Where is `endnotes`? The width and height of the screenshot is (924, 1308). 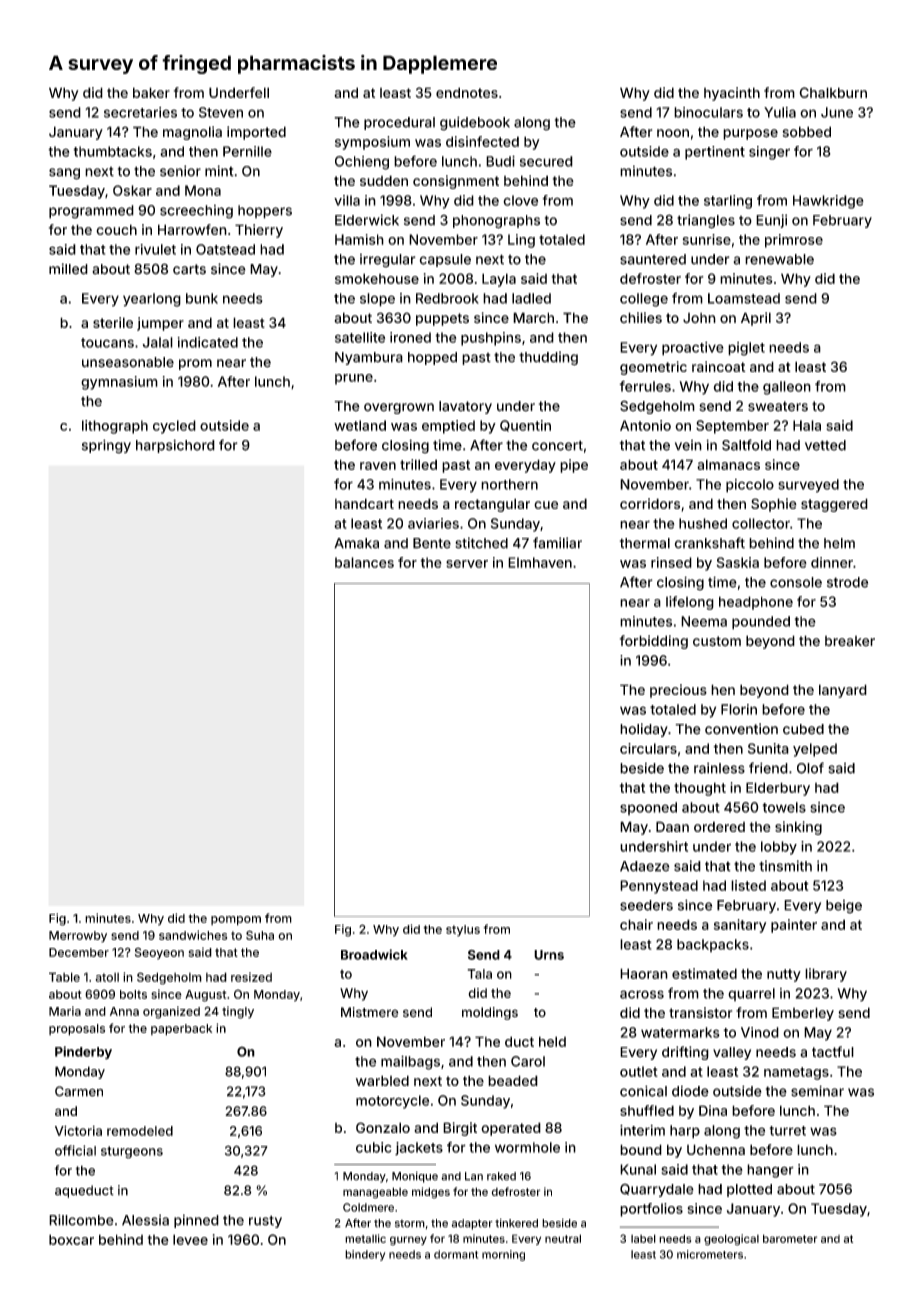
endnotes is located at coordinates (467, 92).
